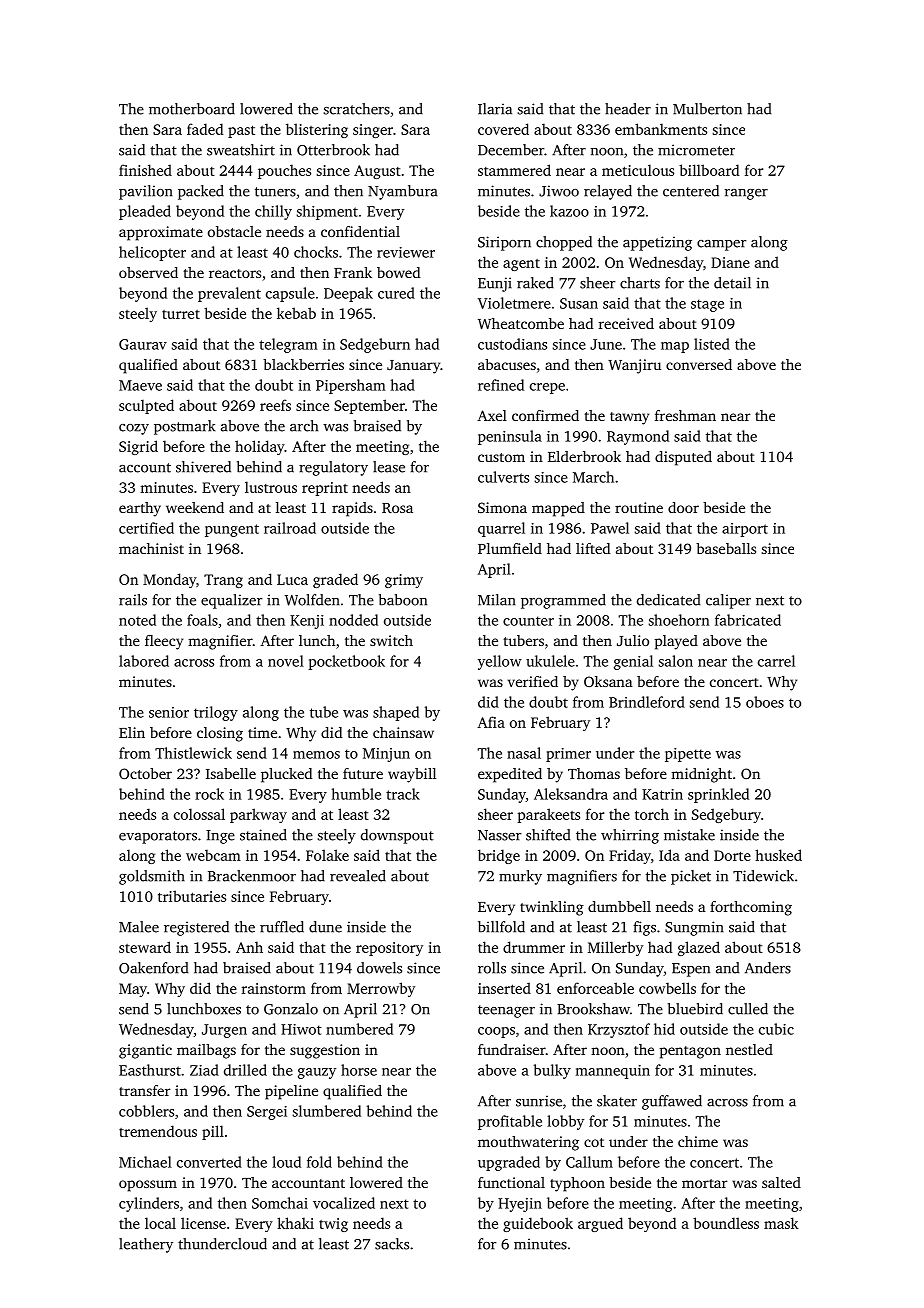  I want to click on drilled, so click(245, 1070).
